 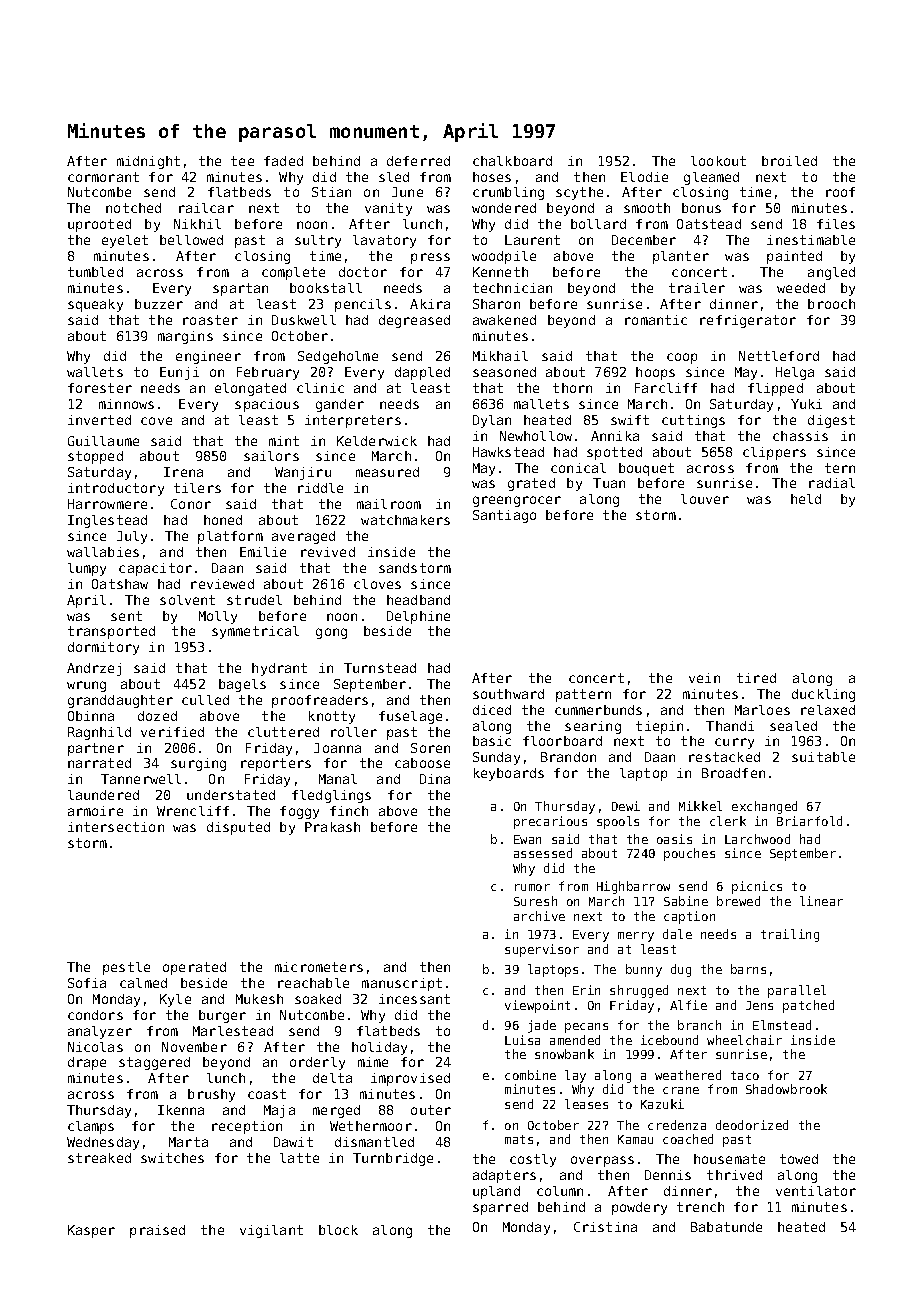 I want to click on Kasper, so click(x=91, y=1231).
